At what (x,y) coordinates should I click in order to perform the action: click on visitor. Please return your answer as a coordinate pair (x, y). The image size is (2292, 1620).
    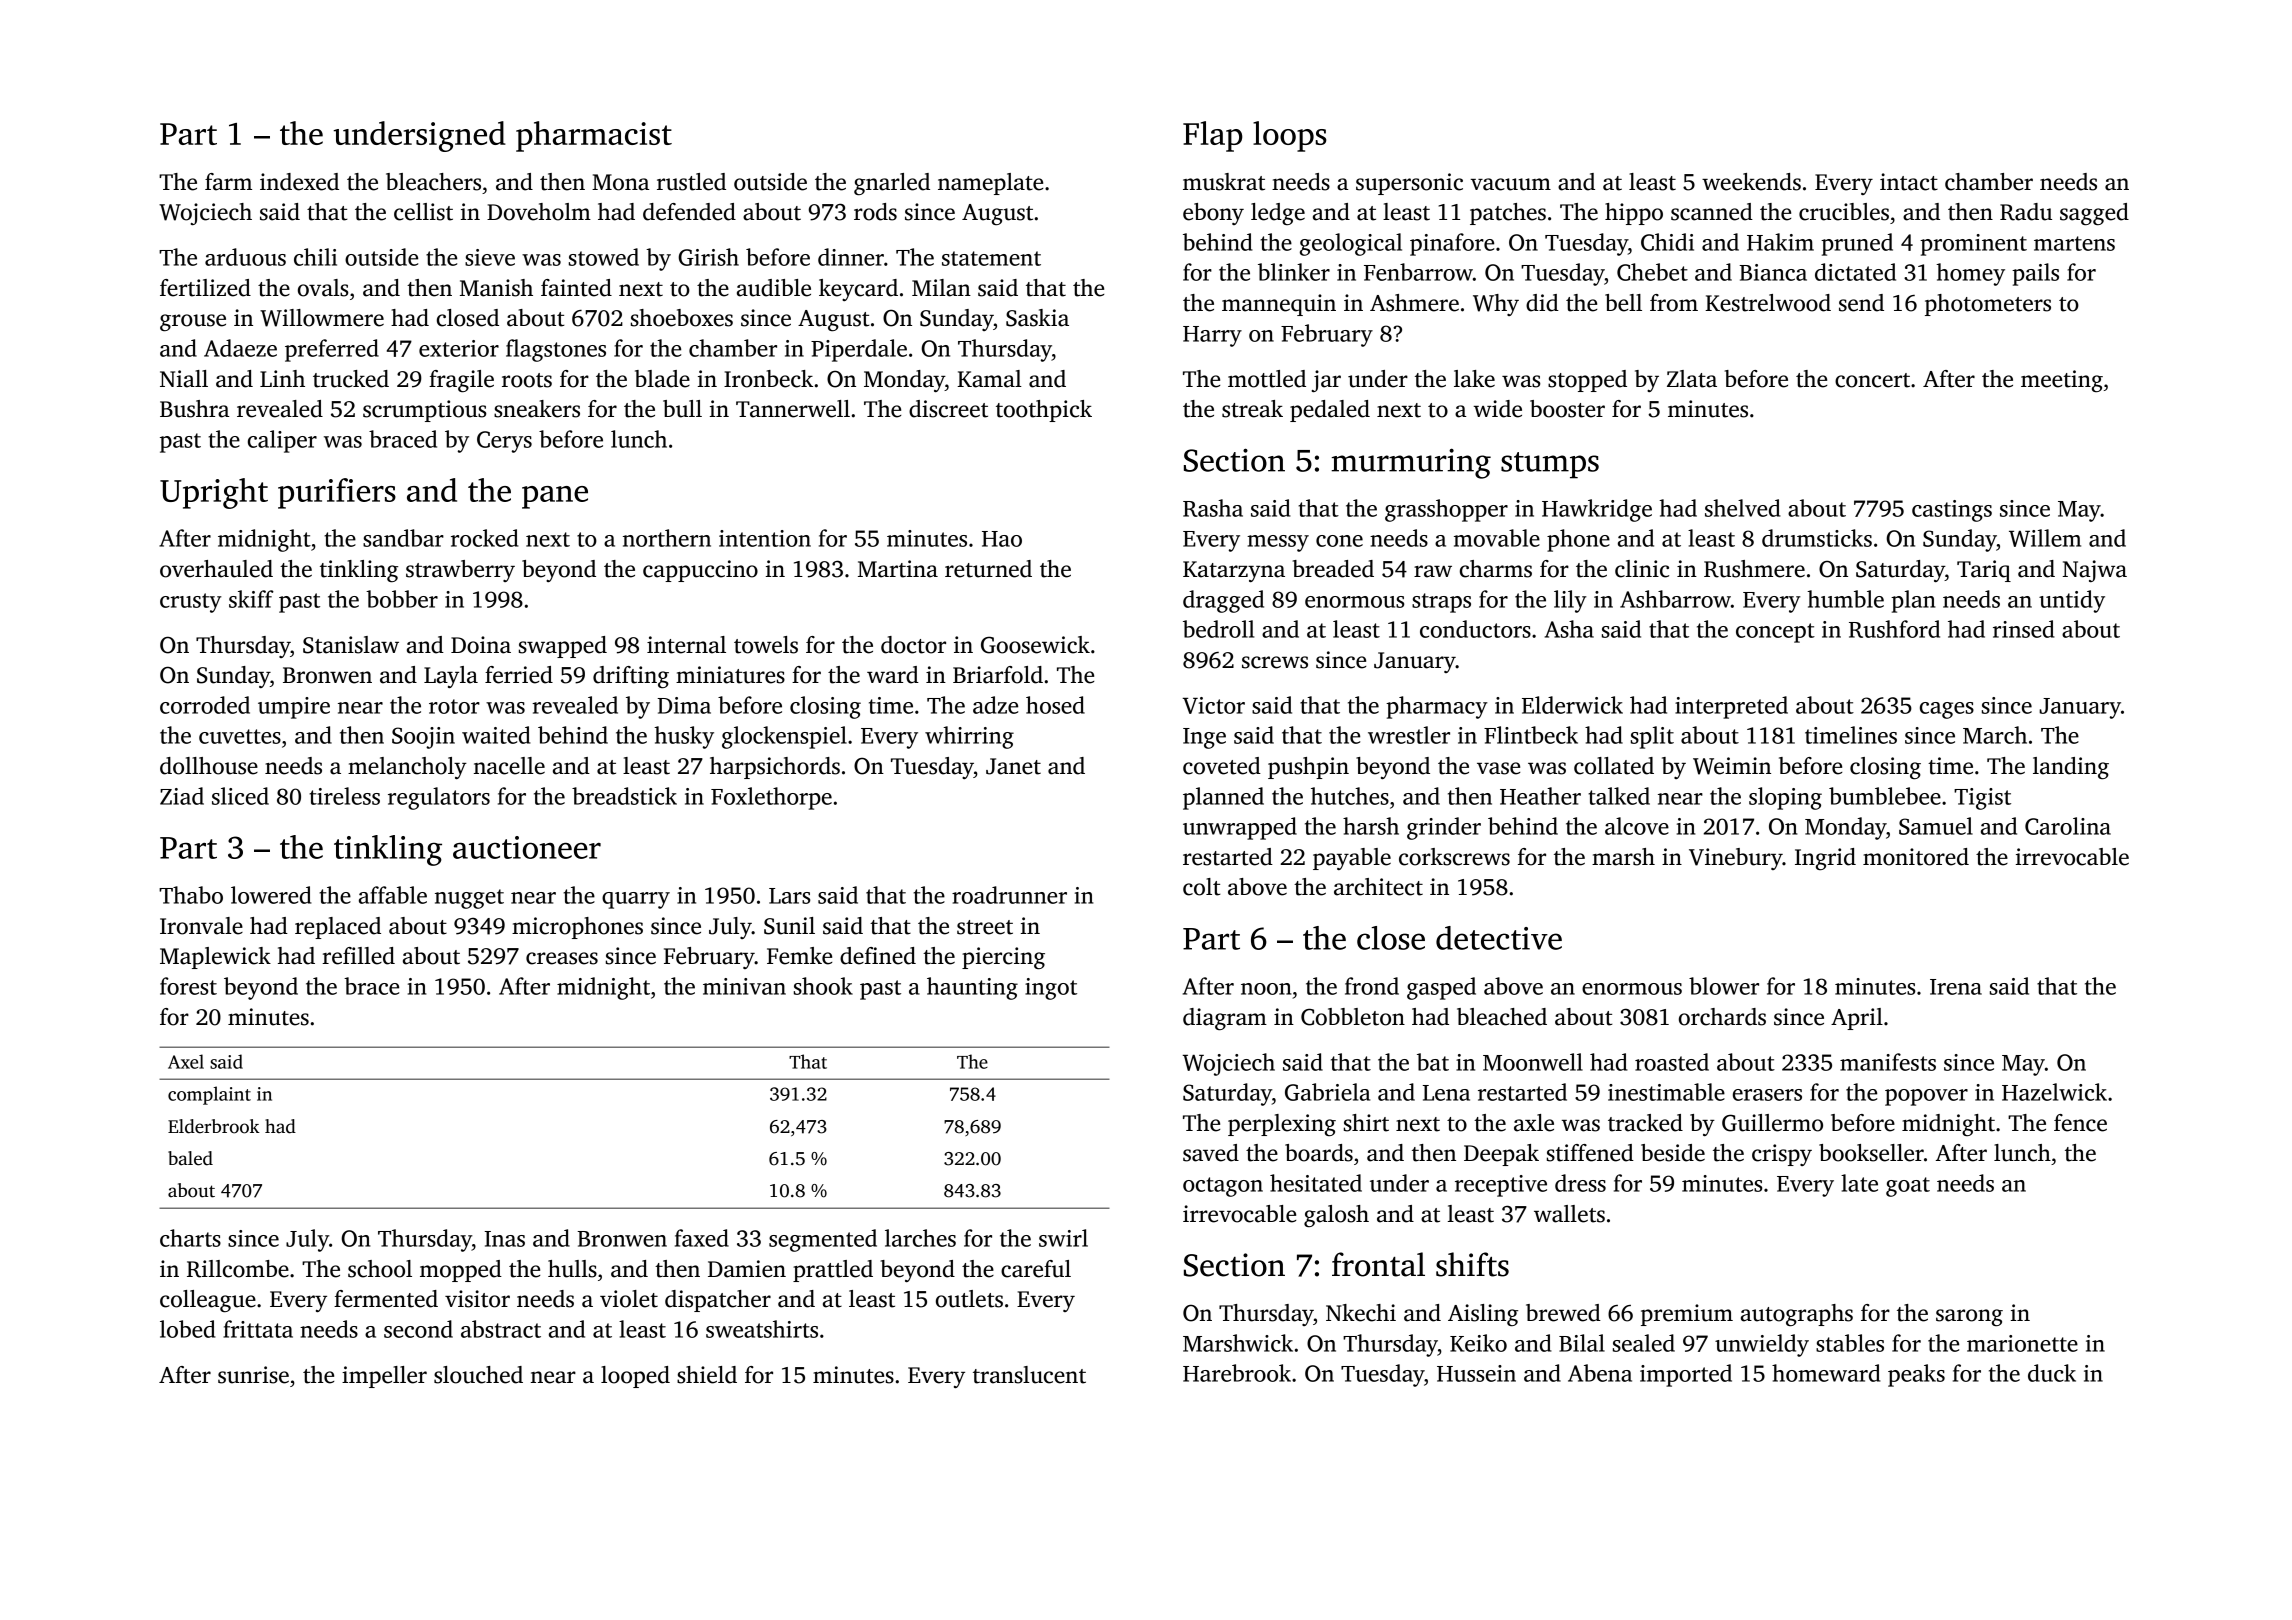
    Looking at the image, I should click on (477, 1299).
